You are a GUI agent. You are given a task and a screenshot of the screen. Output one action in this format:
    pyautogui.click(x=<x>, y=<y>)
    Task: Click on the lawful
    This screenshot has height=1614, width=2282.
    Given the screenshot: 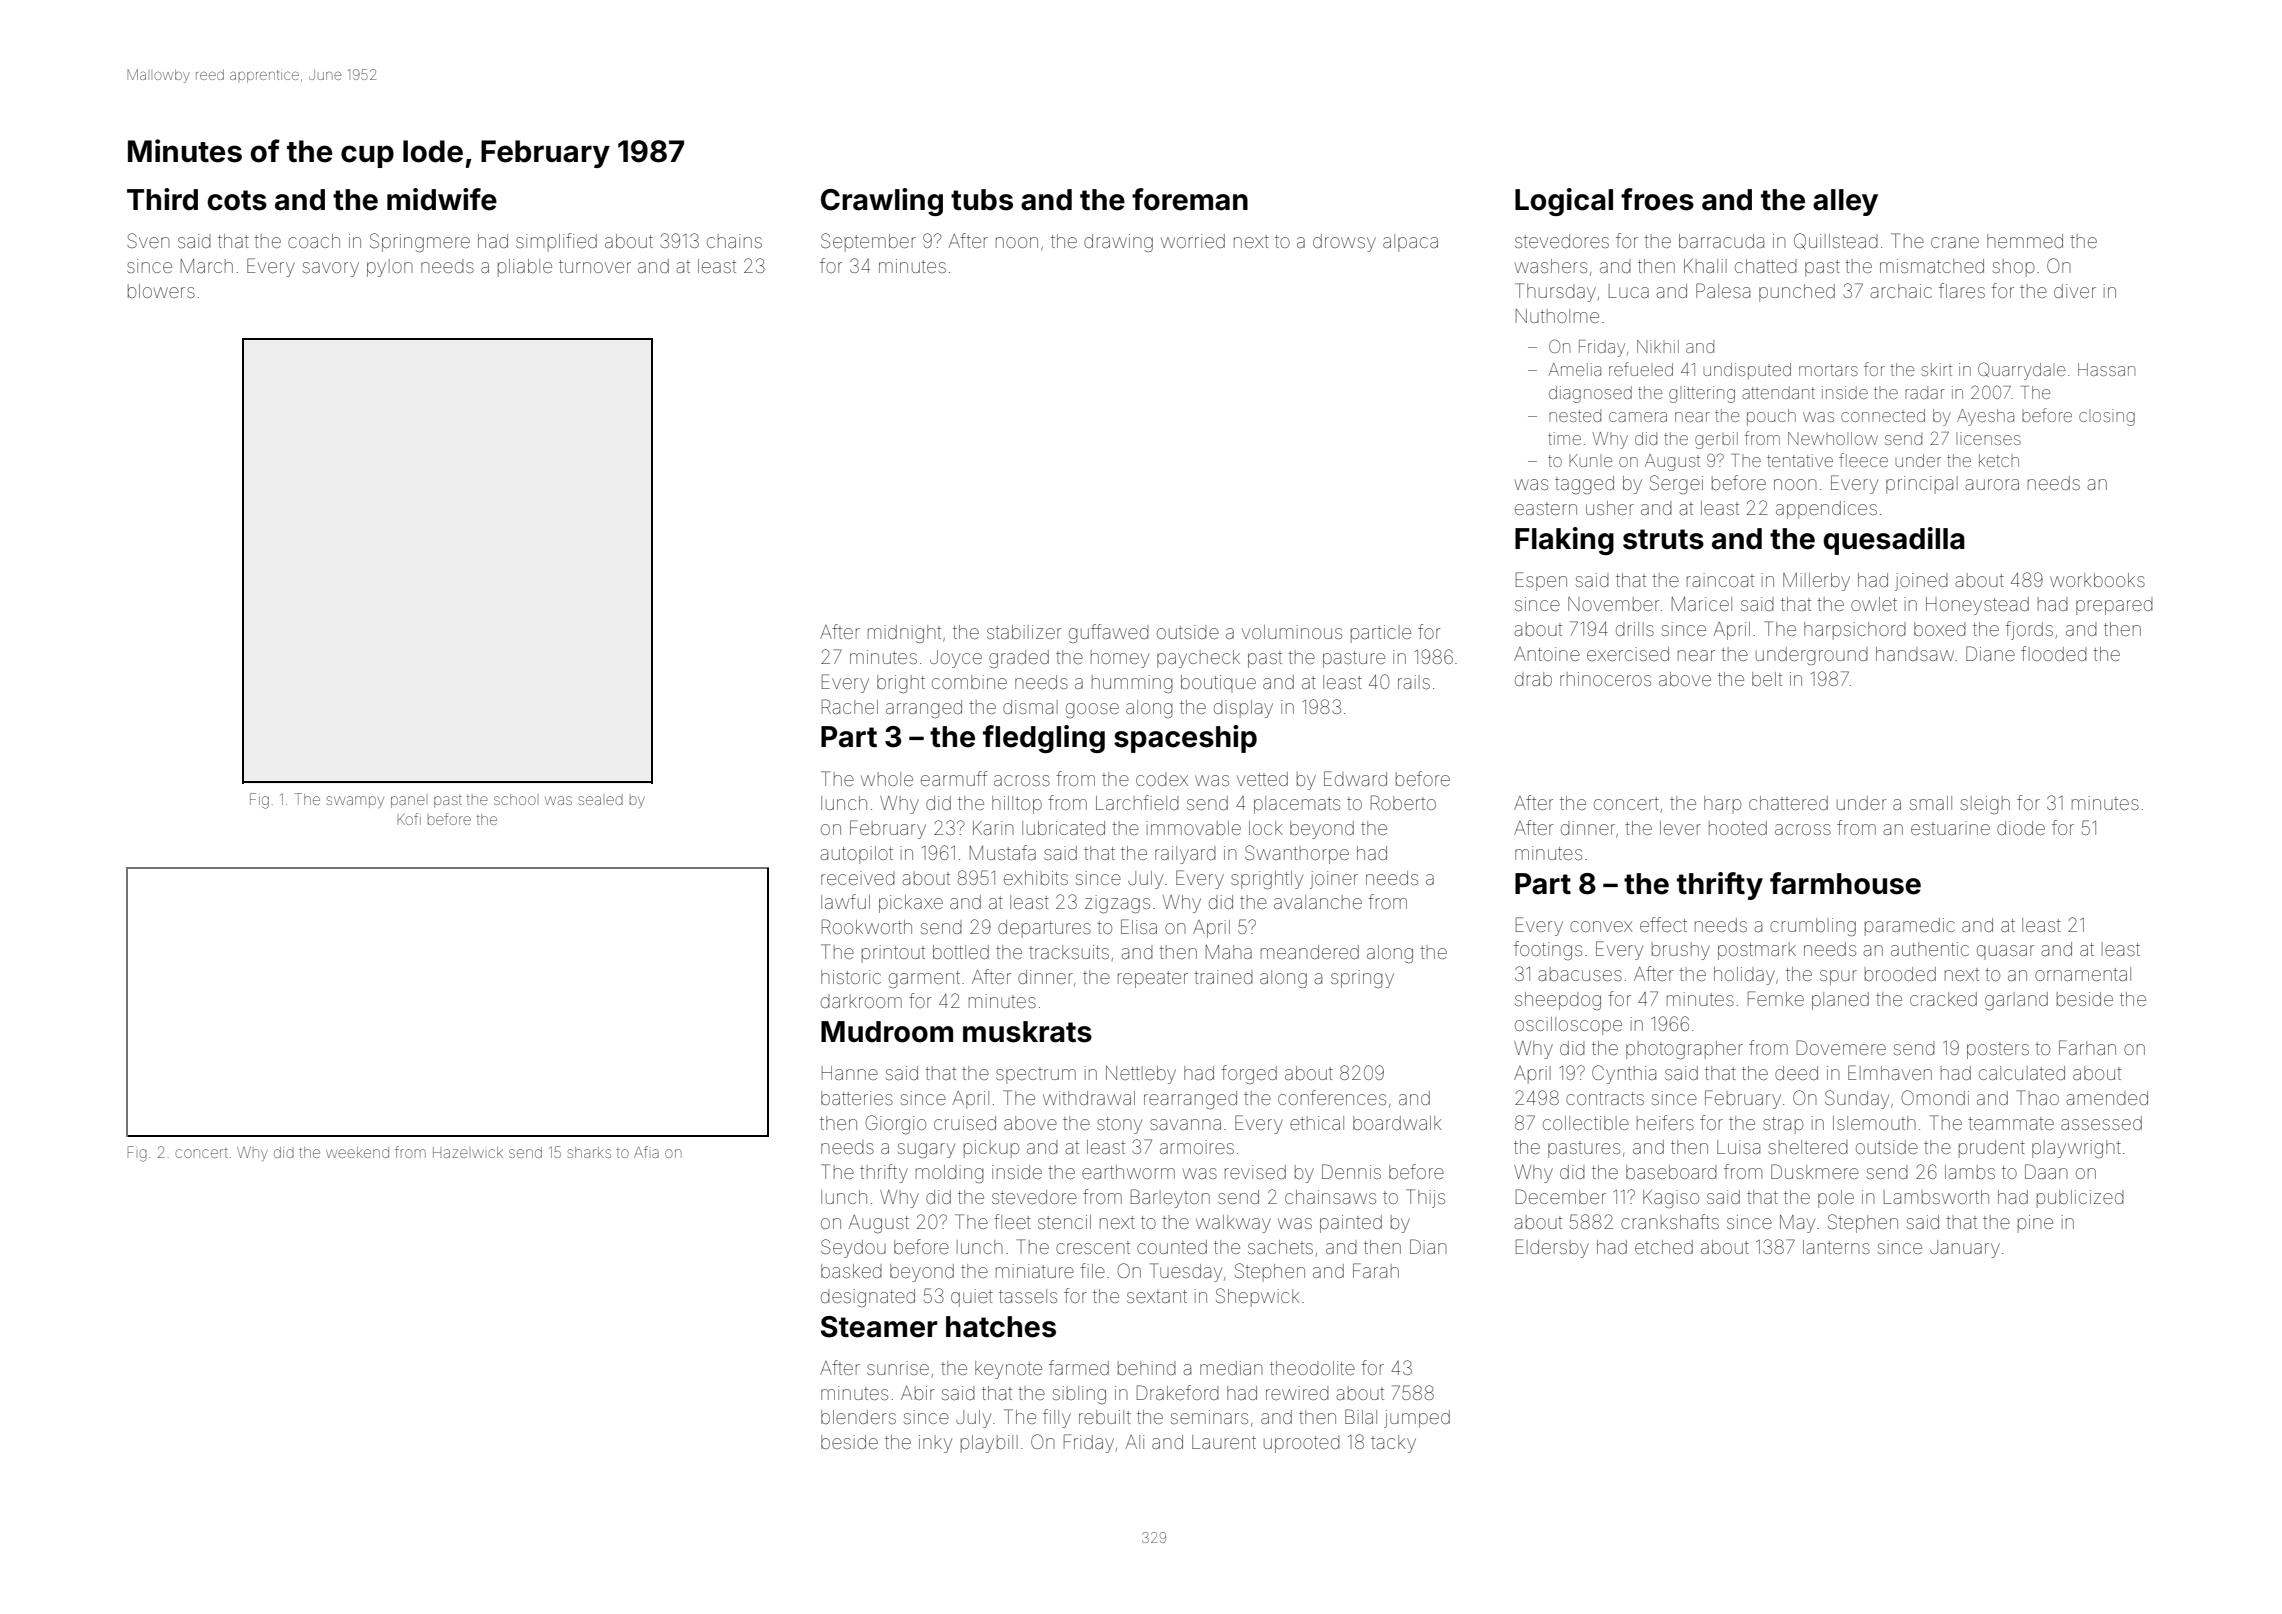 What is the action you would take?
    pyautogui.click(x=845, y=901)
